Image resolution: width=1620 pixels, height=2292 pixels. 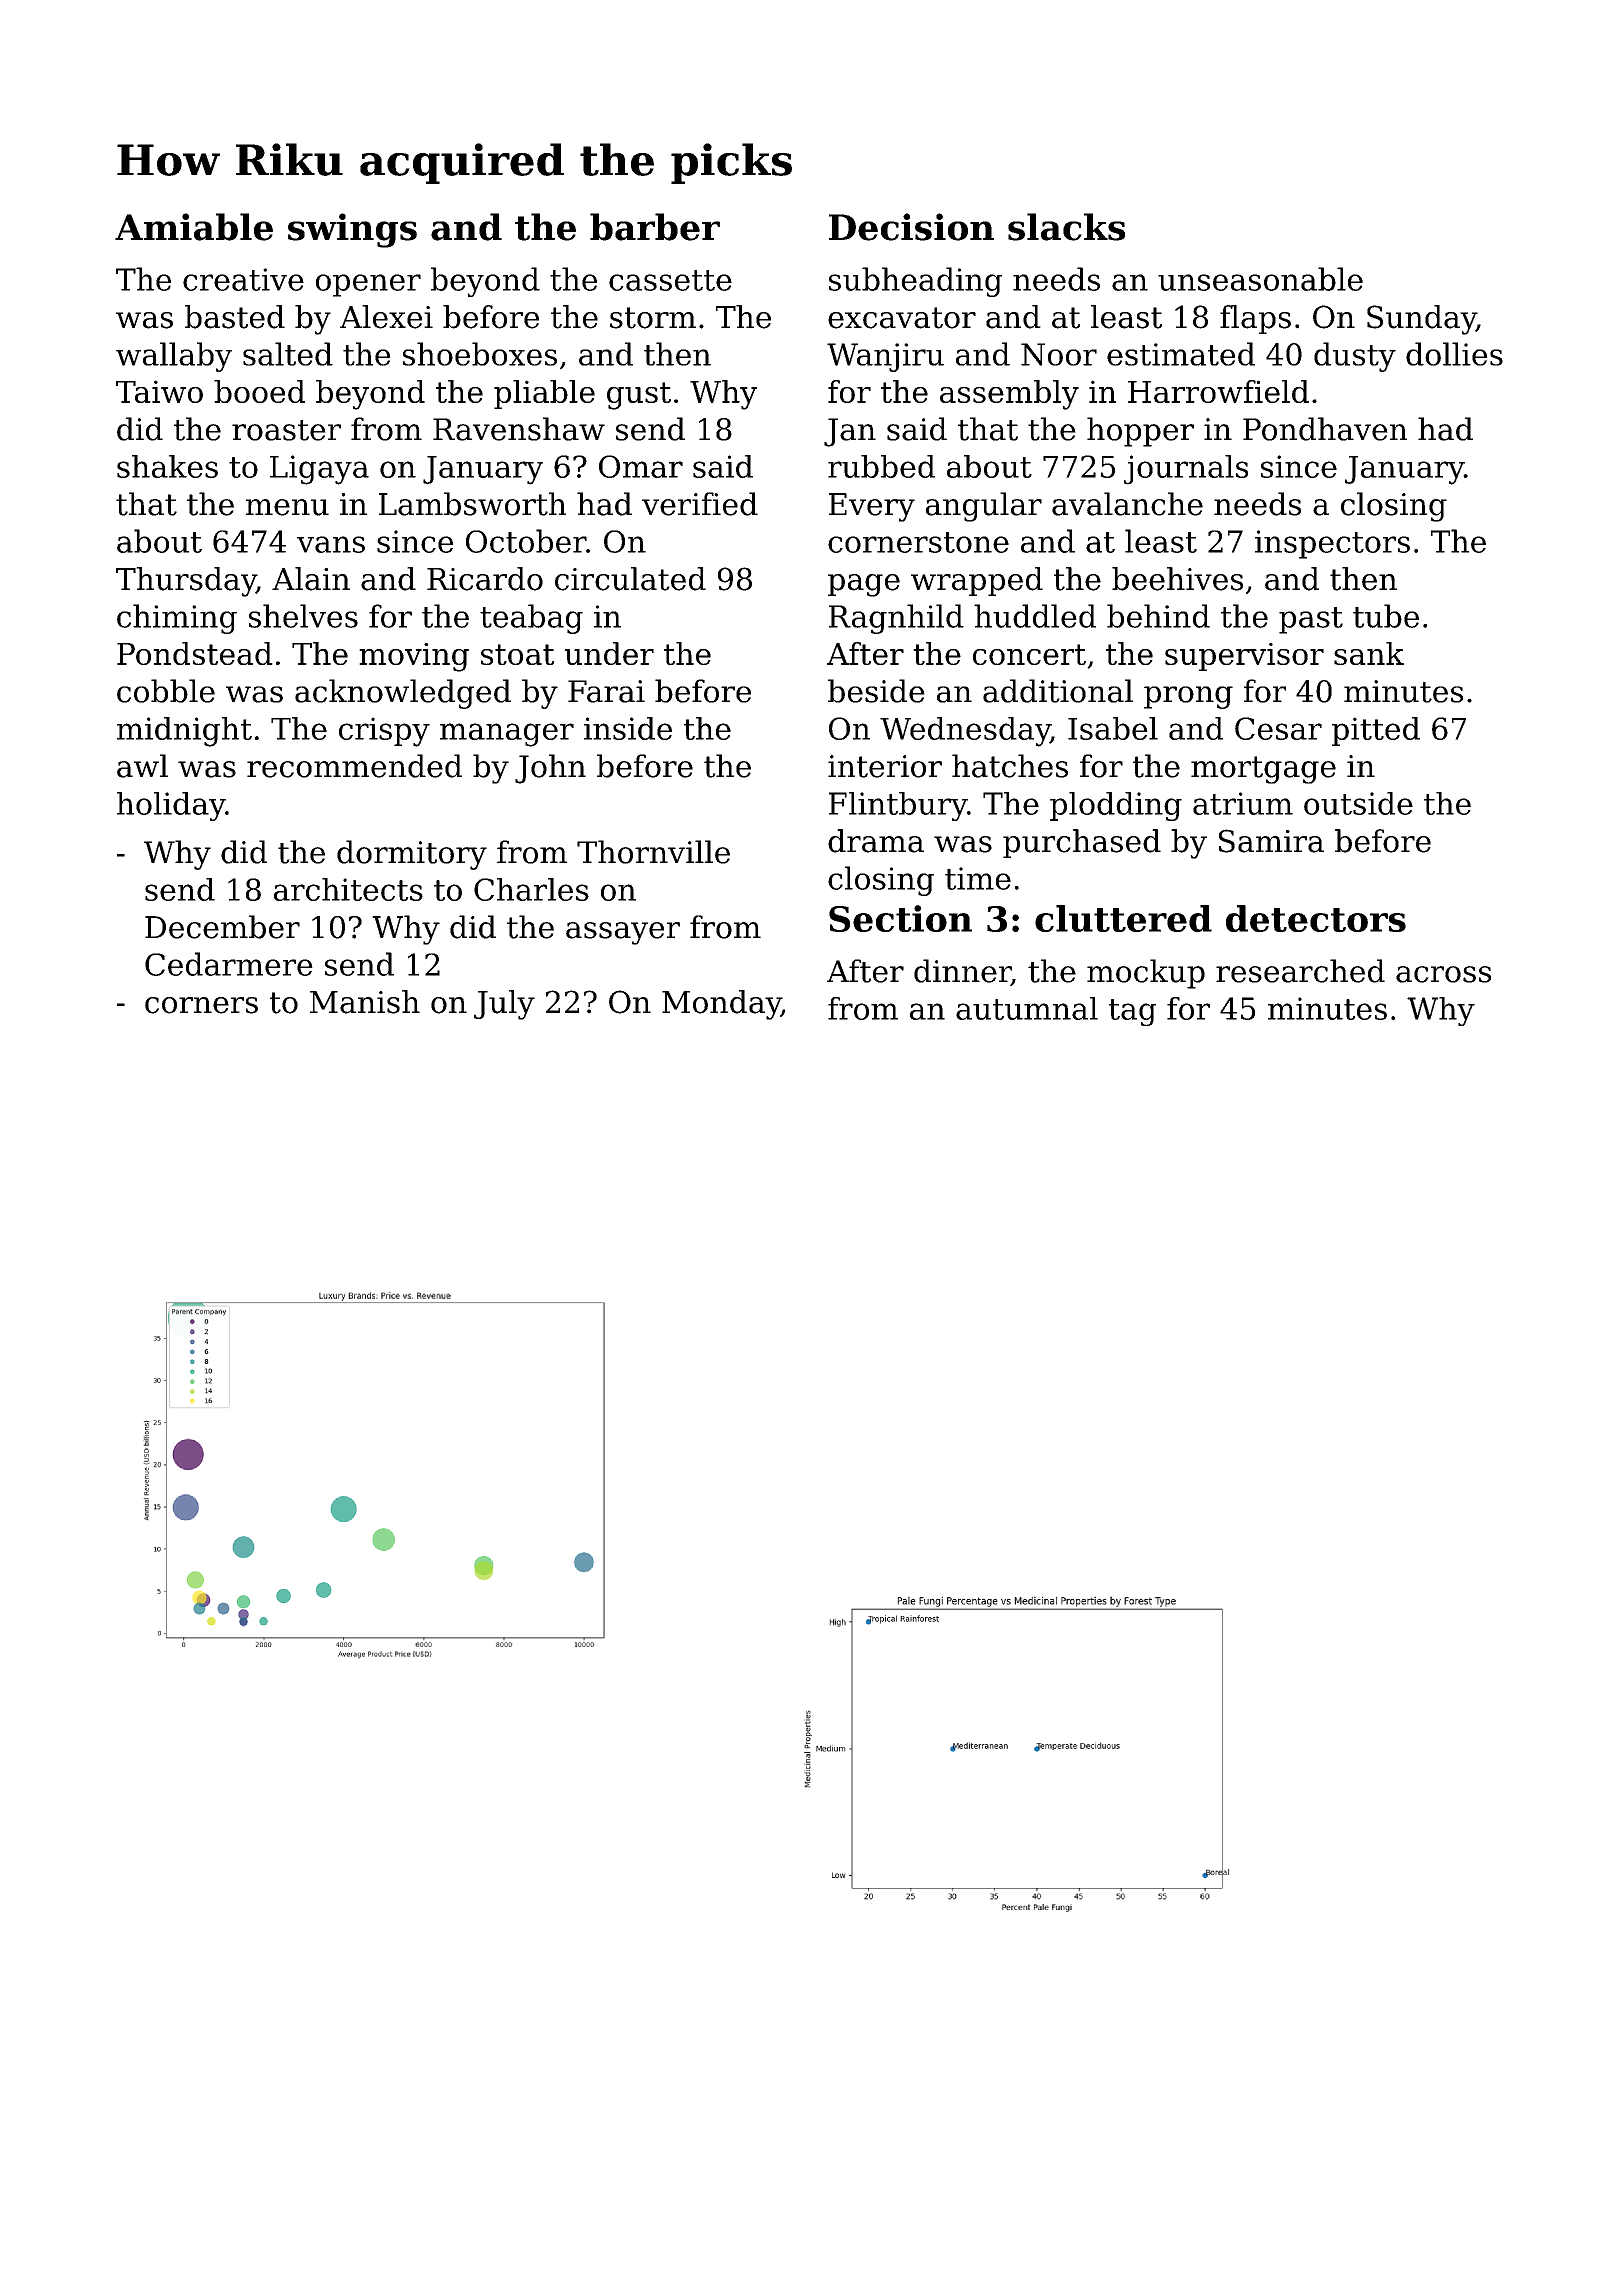 What do you see at coordinates (630, 579) in the image?
I see `circulated` at bounding box center [630, 579].
